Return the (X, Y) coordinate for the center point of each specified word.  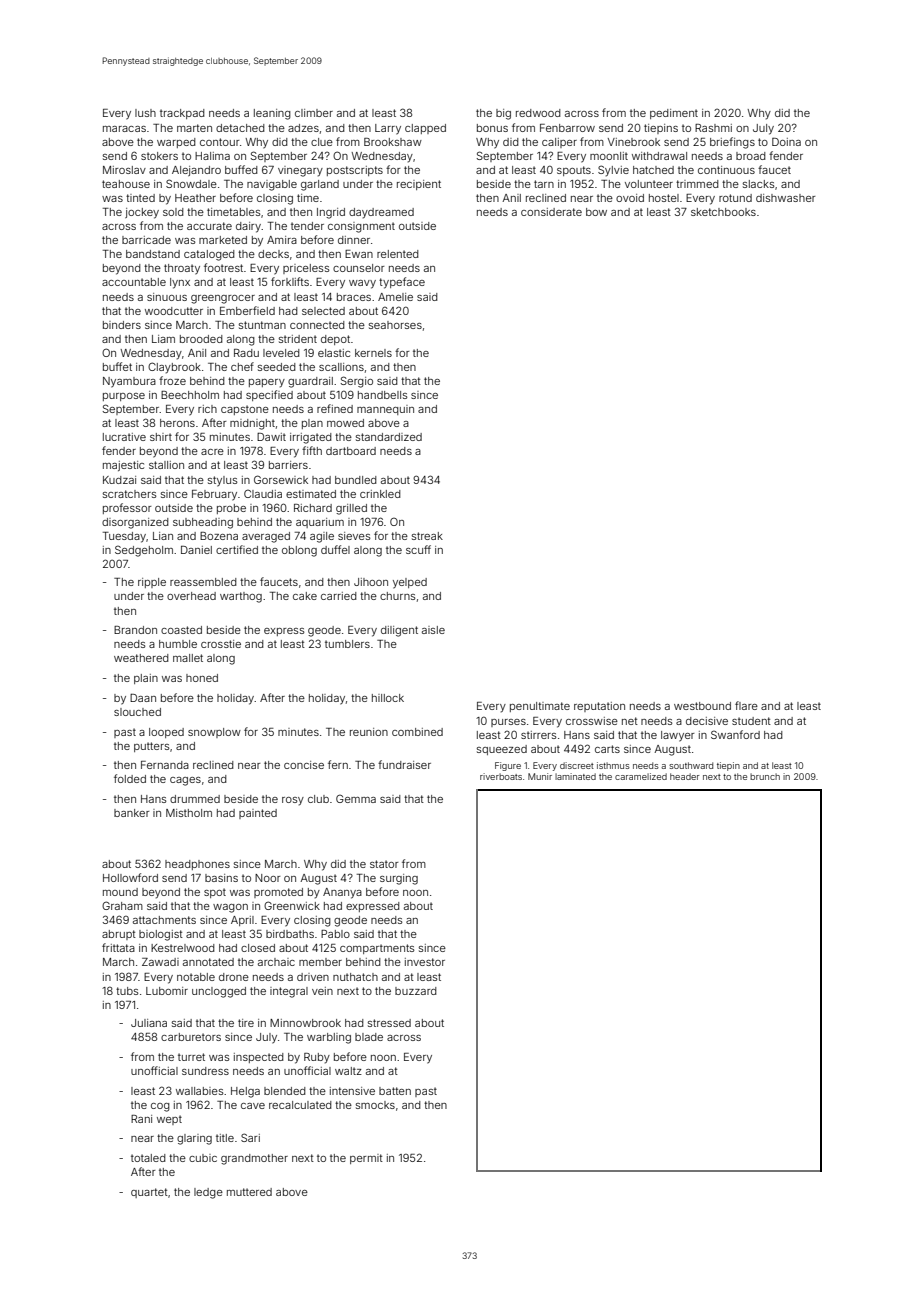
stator (384, 864)
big (503, 114)
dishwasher (785, 198)
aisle (433, 630)
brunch (765, 776)
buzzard (416, 991)
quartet (149, 1193)
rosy (293, 801)
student (751, 721)
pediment (674, 114)
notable (196, 977)
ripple (152, 583)
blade (369, 1037)
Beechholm (190, 395)
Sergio (357, 382)
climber (314, 113)
